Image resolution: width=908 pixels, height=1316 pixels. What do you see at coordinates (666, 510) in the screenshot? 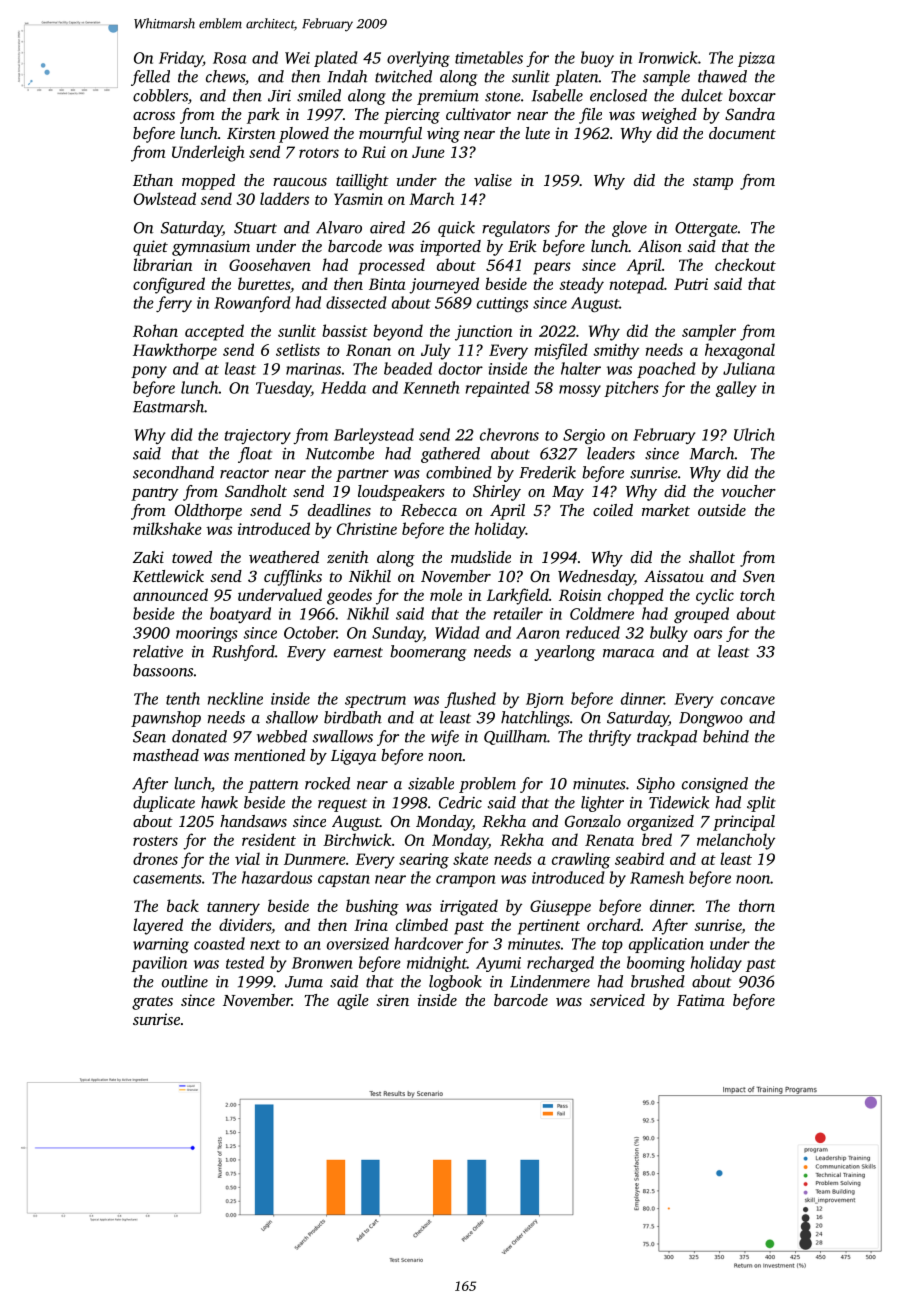
I see `market` at bounding box center [666, 510].
